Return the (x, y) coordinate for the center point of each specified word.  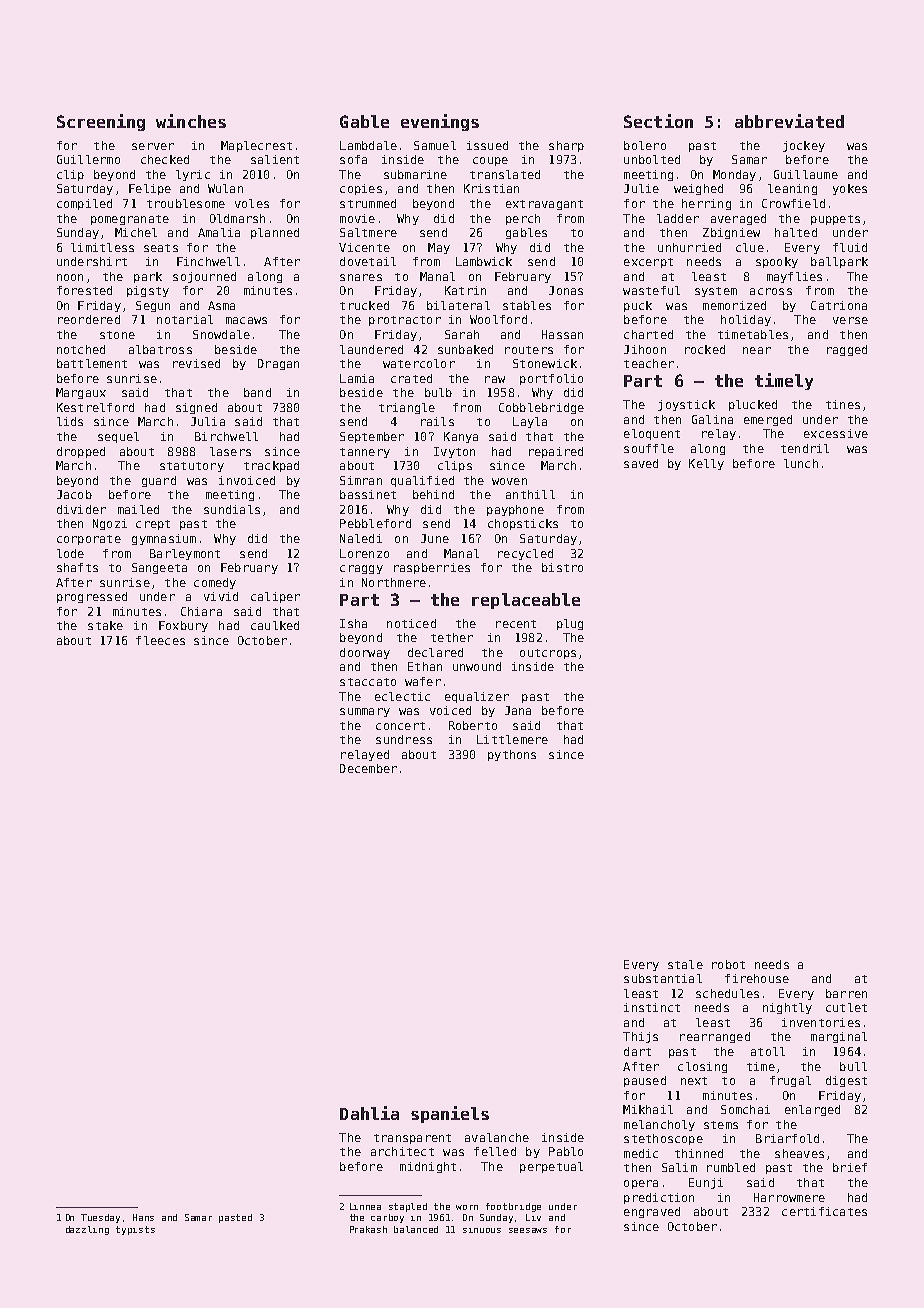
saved (641, 463)
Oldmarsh (237, 218)
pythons (512, 755)
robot (728, 964)
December (368, 768)
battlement (92, 363)
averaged (738, 219)
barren (846, 993)
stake (105, 625)
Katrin (465, 290)
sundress (404, 739)
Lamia (357, 378)
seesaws (528, 1230)
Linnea (365, 1206)
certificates (824, 1211)
